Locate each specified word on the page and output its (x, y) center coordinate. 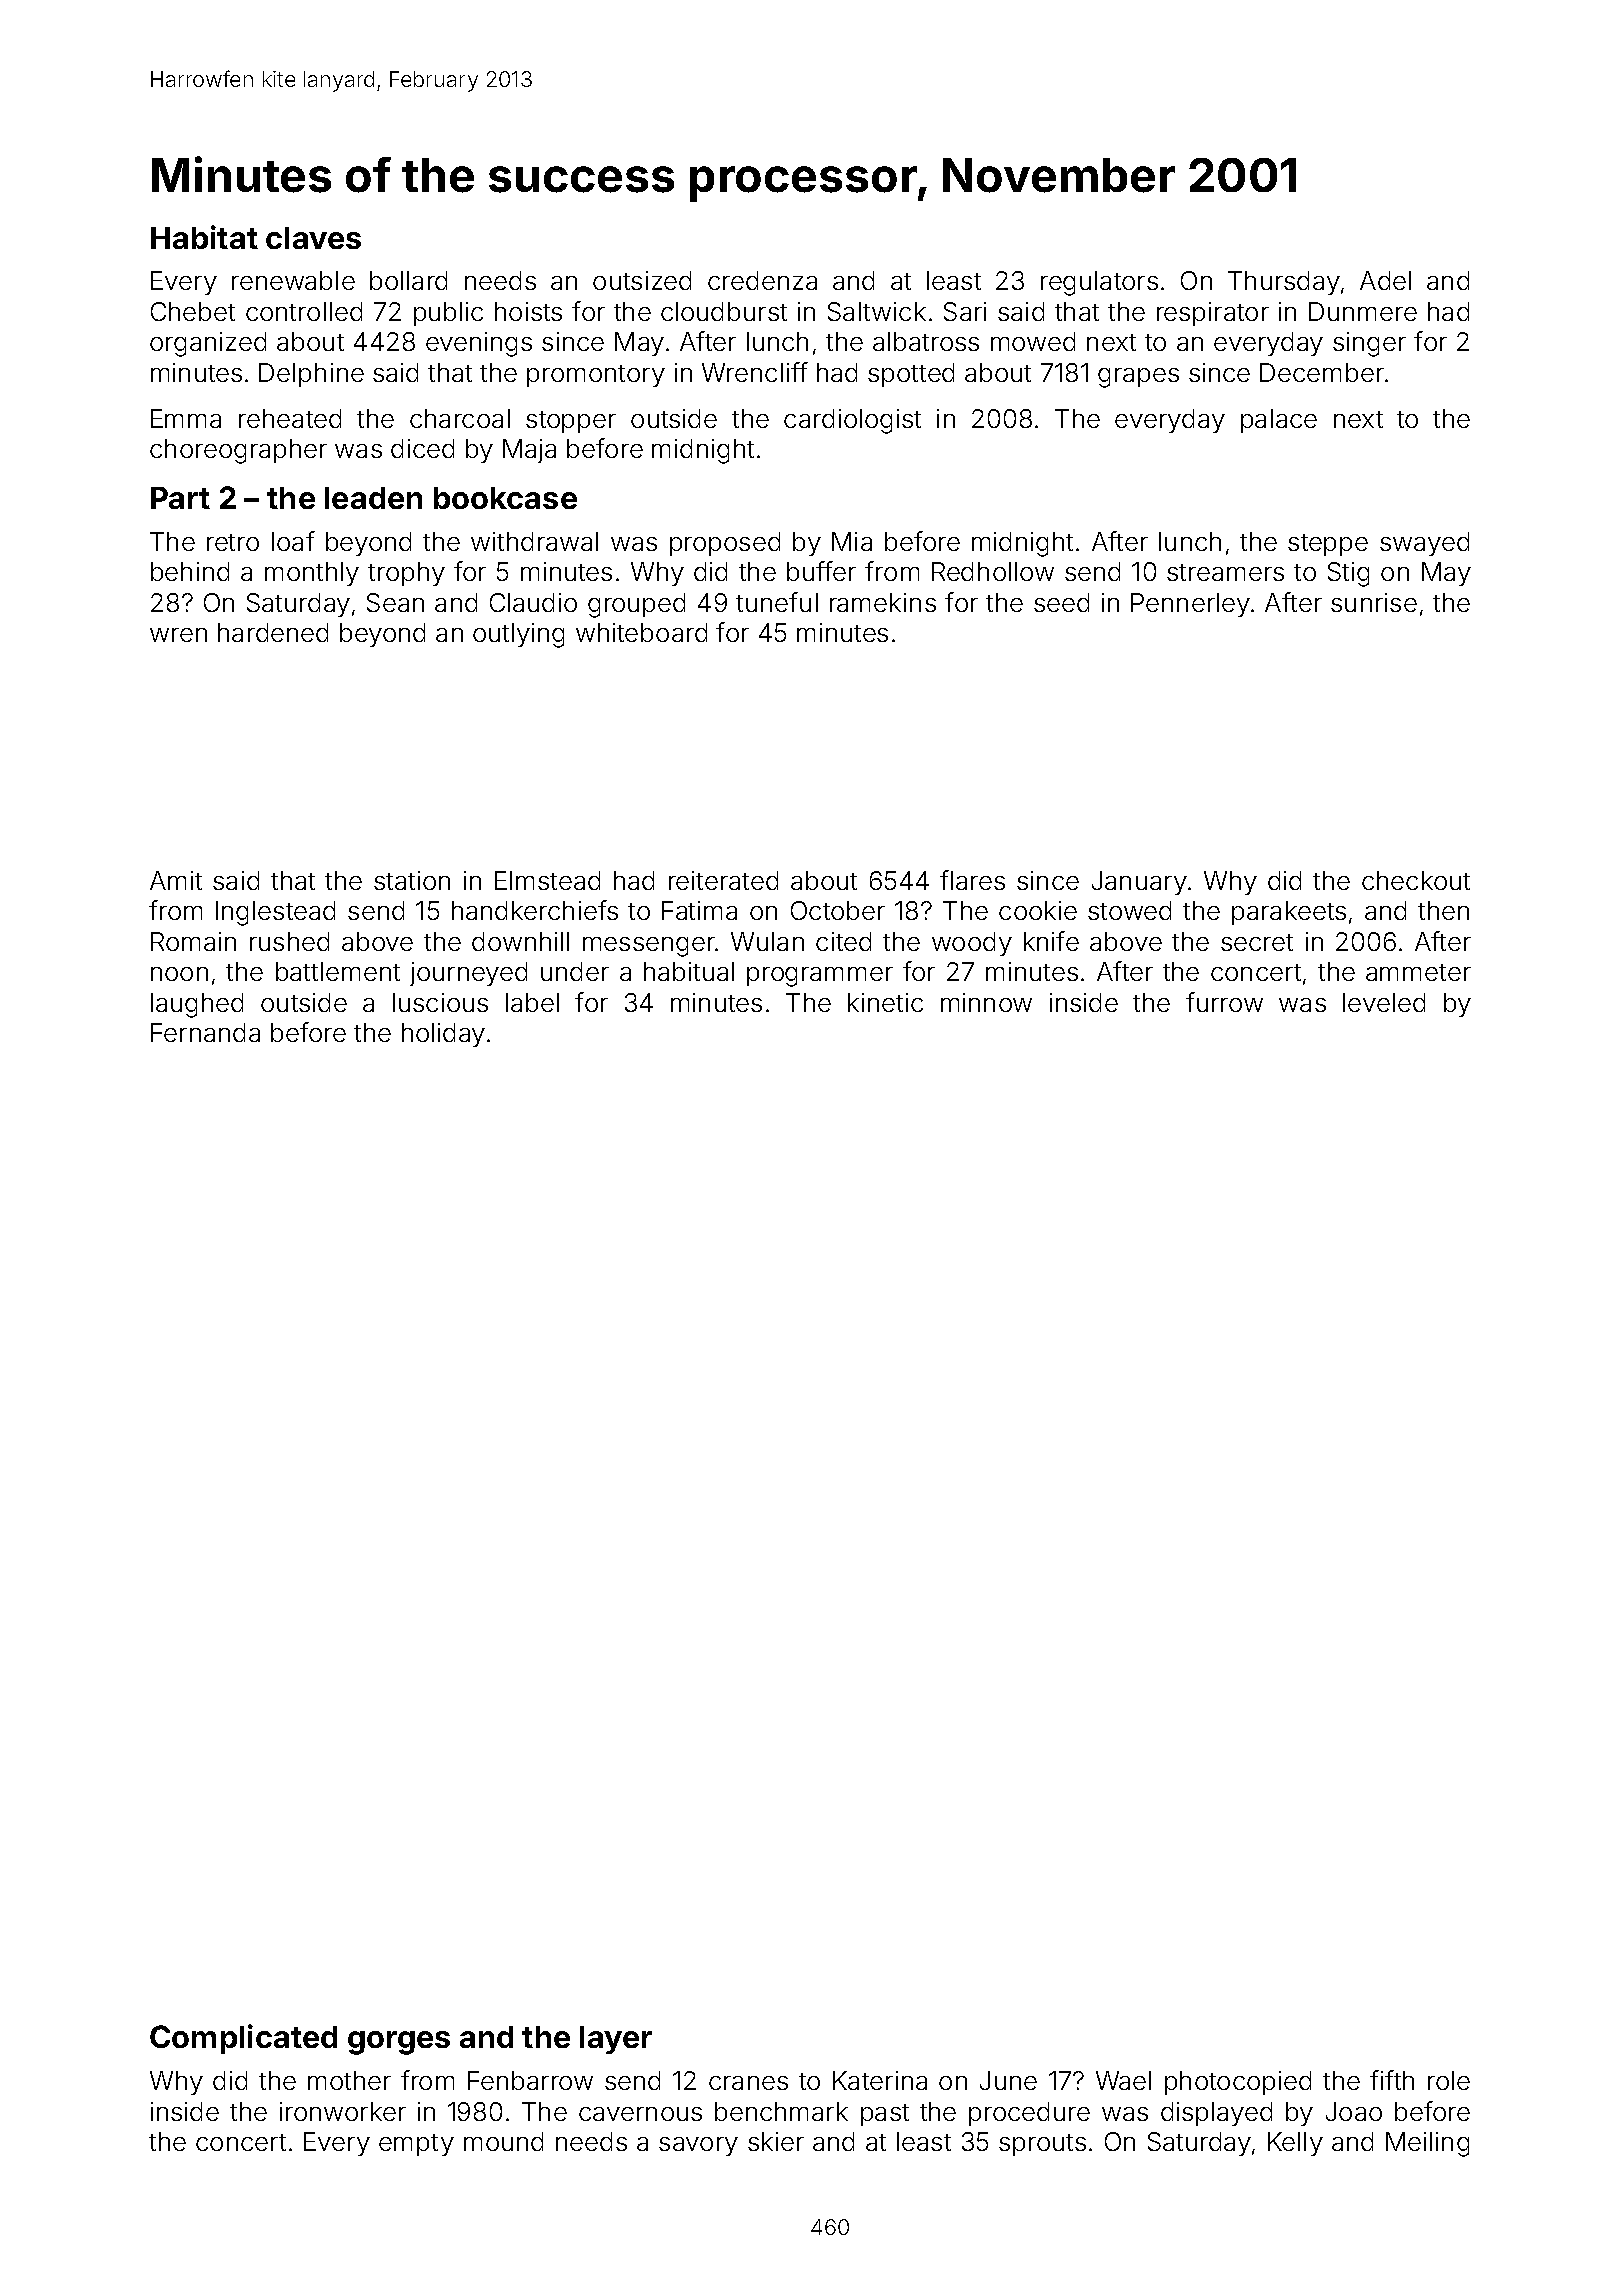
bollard (408, 280)
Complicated (243, 2039)
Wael (1123, 2080)
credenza (762, 280)
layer (616, 2040)
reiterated (723, 880)
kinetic (885, 1002)
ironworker (343, 2111)
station (412, 880)
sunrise (1374, 602)
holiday (443, 1035)
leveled (1384, 1002)
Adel (1385, 280)
